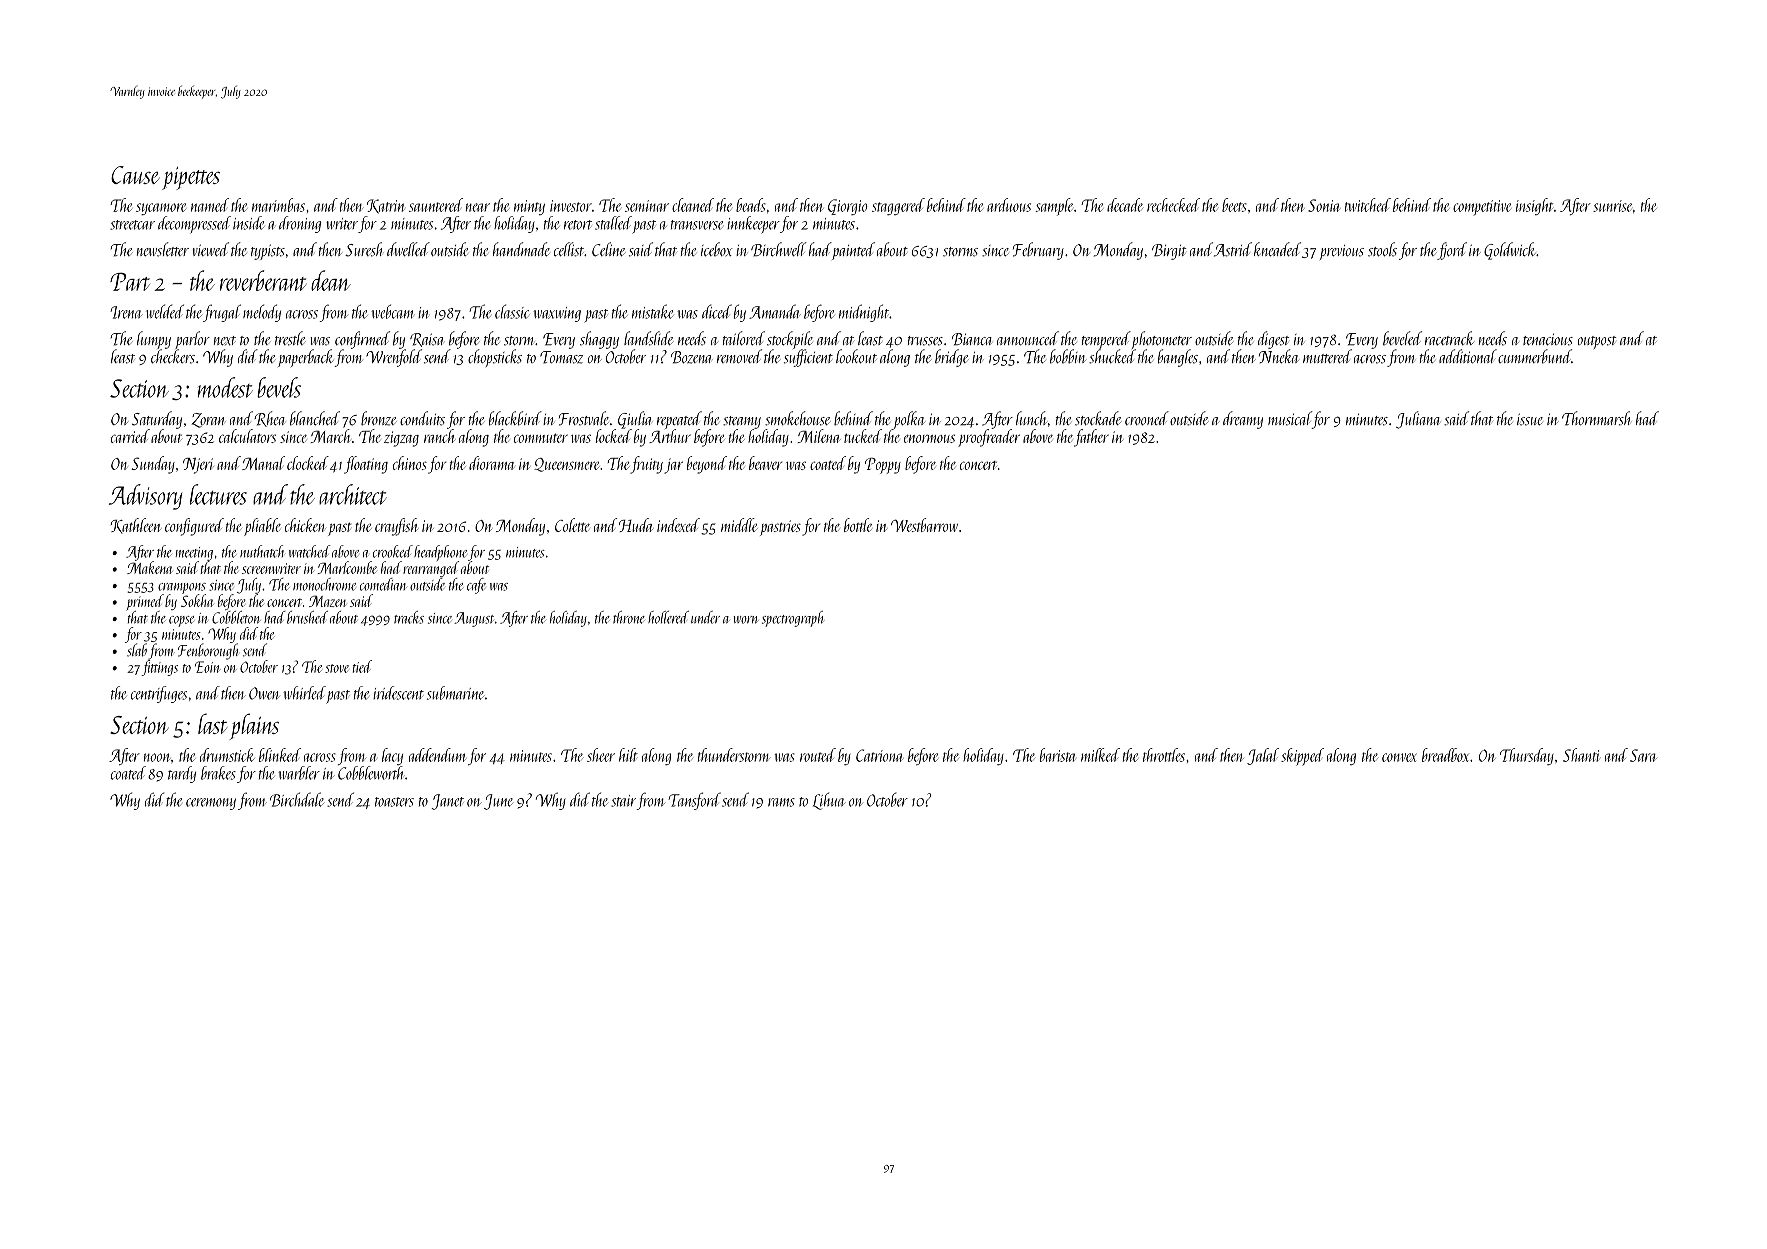 This image has width=1767, height=1249. Describe the element at coordinates (1302, 757) in the image. I see `skipped` at that location.
